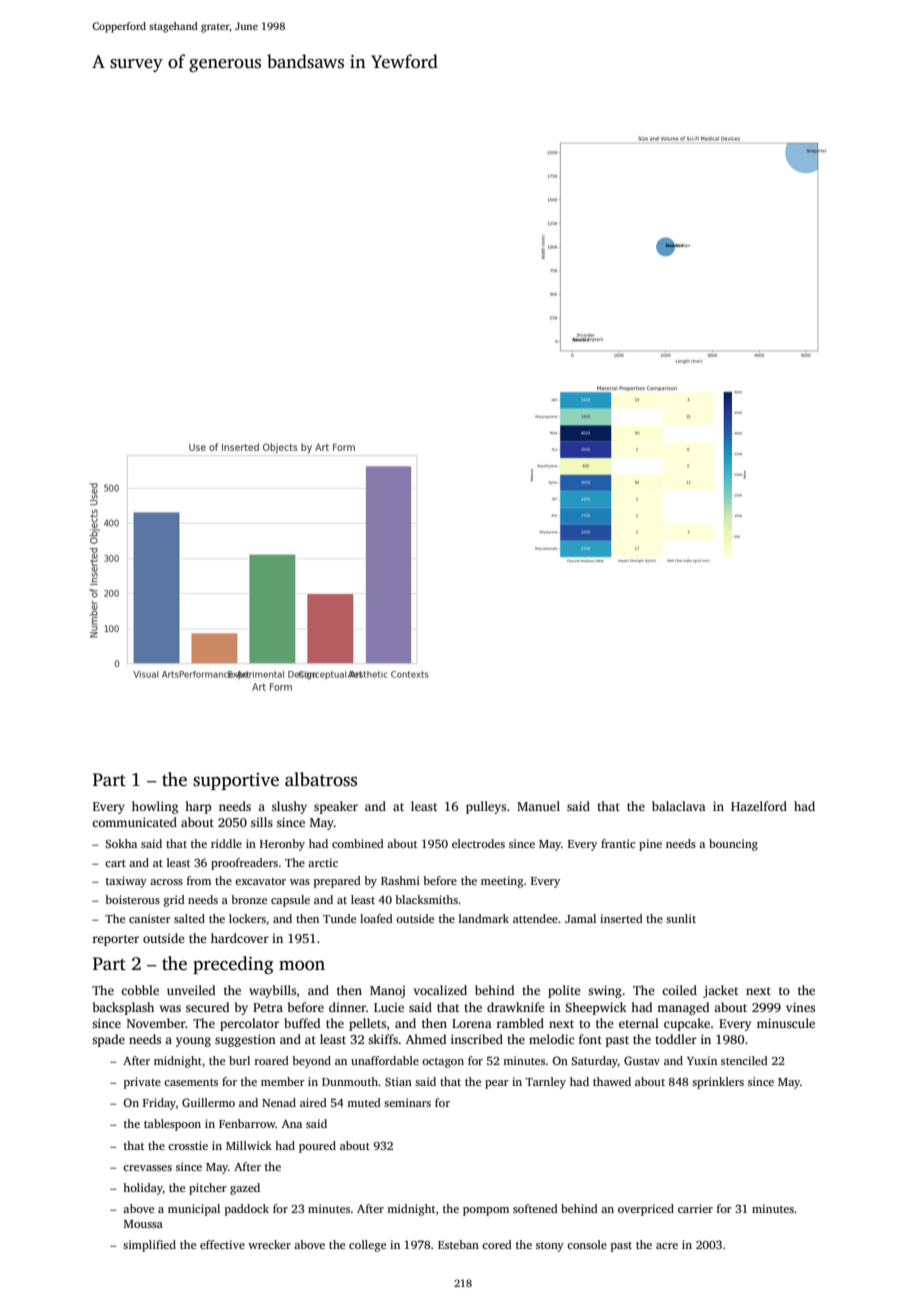 The height and width of the screenshot is (1316, 908). I want to click on percolator, so click(249, 1024).
